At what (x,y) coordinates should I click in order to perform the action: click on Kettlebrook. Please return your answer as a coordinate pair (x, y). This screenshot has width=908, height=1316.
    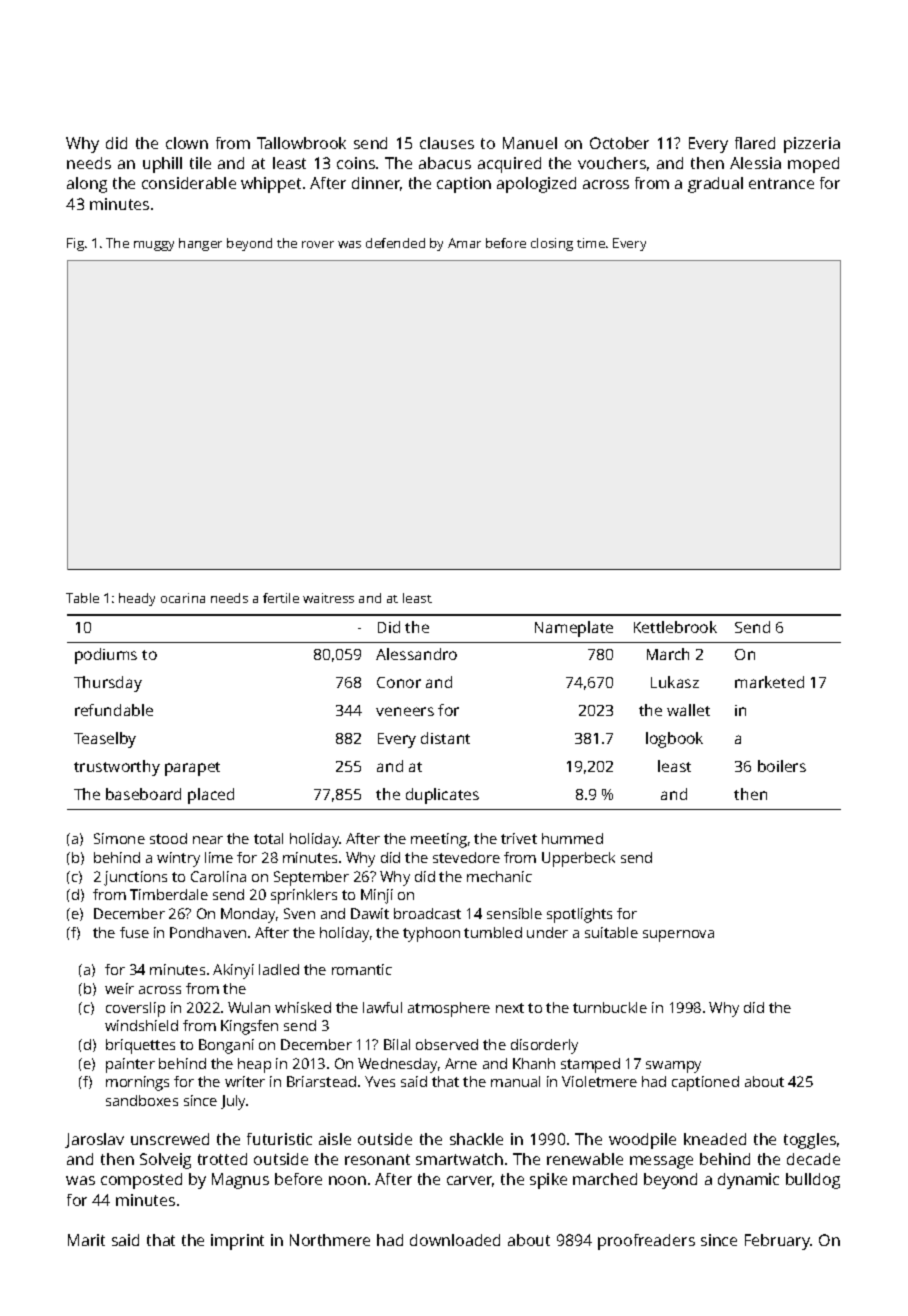
    Looking at the image, I should click on (675, 627).
